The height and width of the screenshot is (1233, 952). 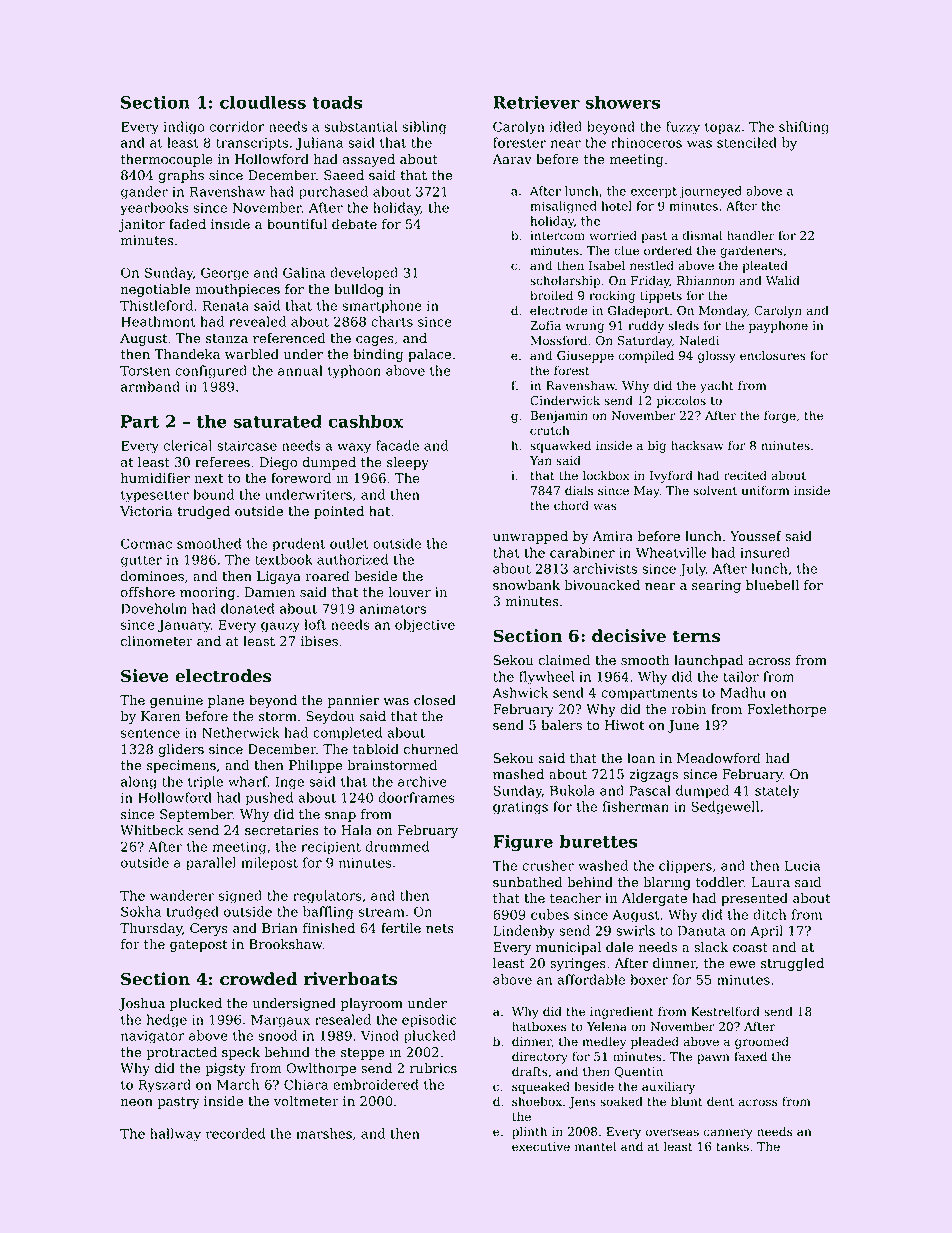 I want to click on Diego, so click(x=278, y=463).
